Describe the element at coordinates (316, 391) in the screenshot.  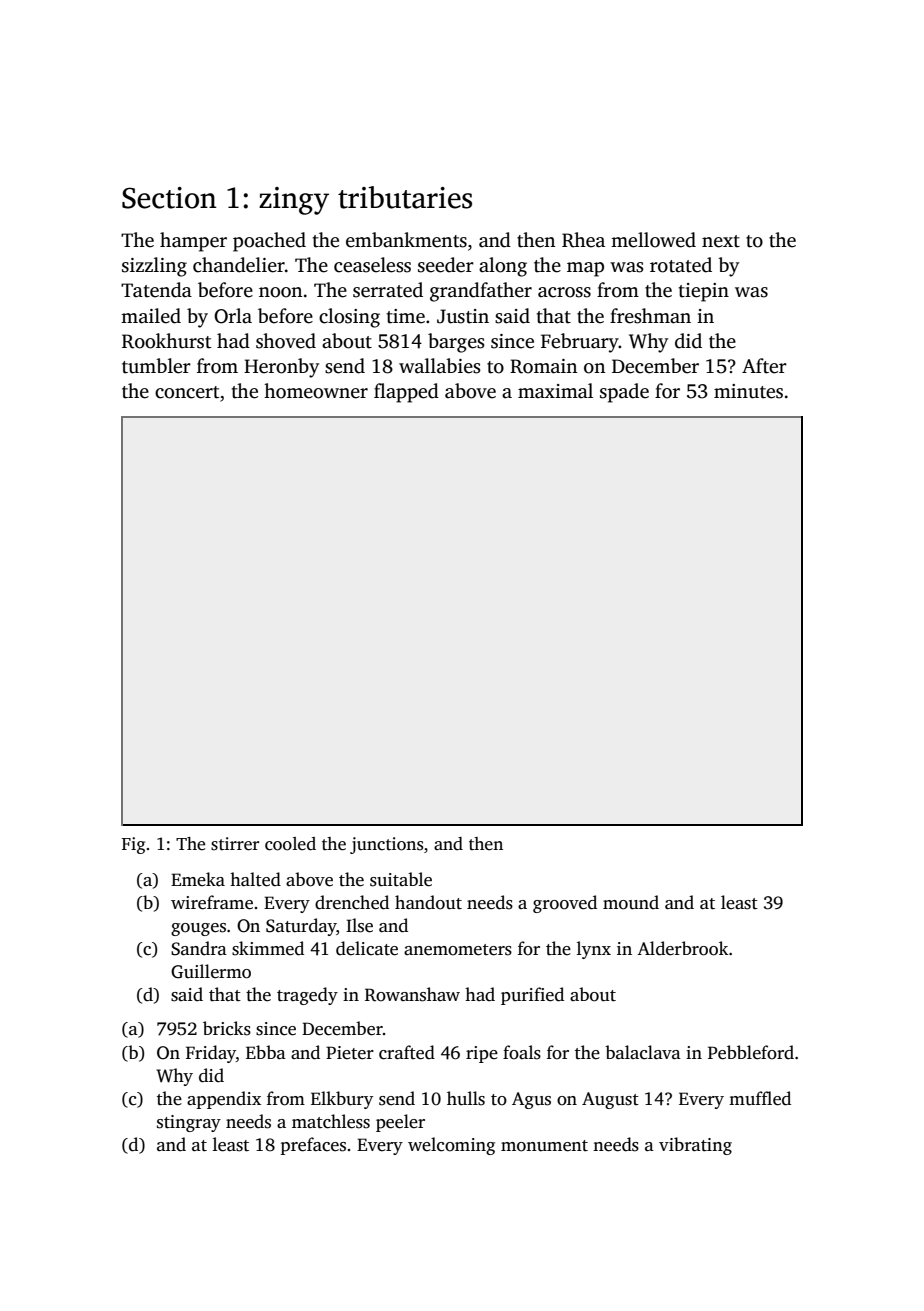
I see `homeowner` at that location.
